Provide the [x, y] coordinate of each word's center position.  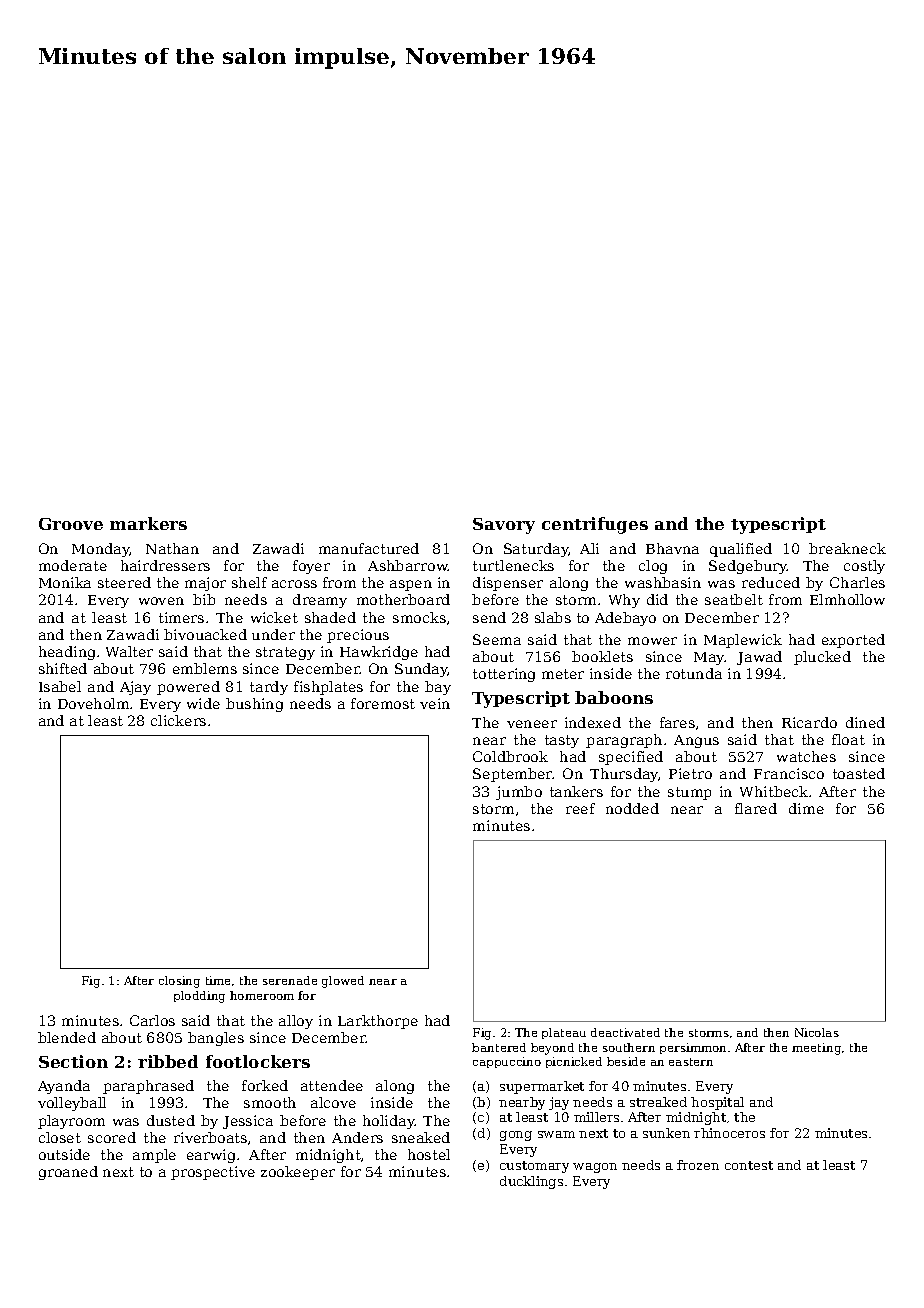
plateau [564, 1033]
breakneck [847, 548]
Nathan [172, 548]
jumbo [519, 793]
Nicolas [817, 1032]
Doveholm [93, 703]
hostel [429, 1154]
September [513, 775]
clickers [178, 720]
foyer [311, 567]
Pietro [690, 773]
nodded [632, 808]
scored [112, 1137]
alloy [296, 1022]
